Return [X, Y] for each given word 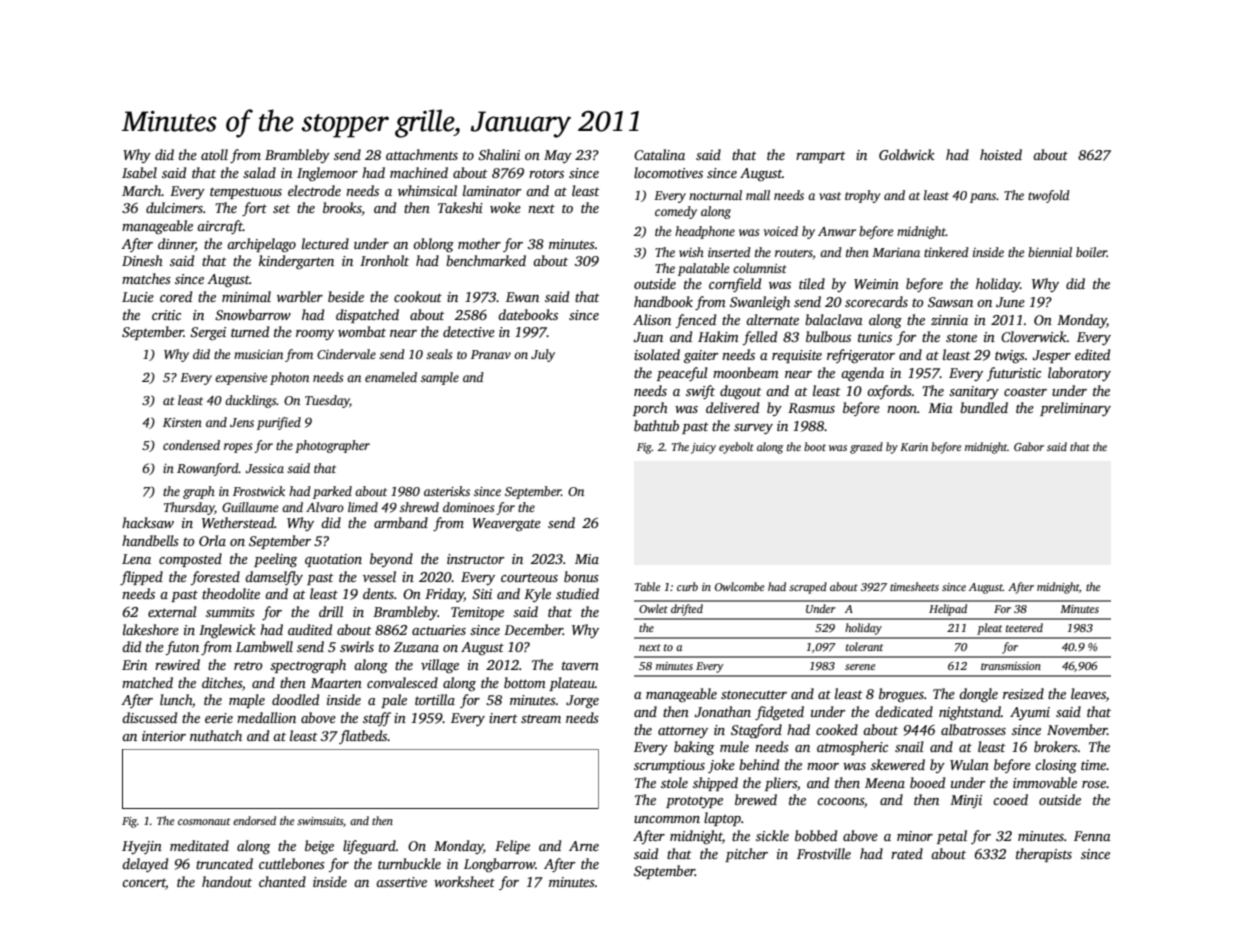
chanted [282, 881]
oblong [433, 245]
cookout [418, 296]
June [1010, 302]
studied [577, 593]
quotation [333, 560]
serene [860, 667]
